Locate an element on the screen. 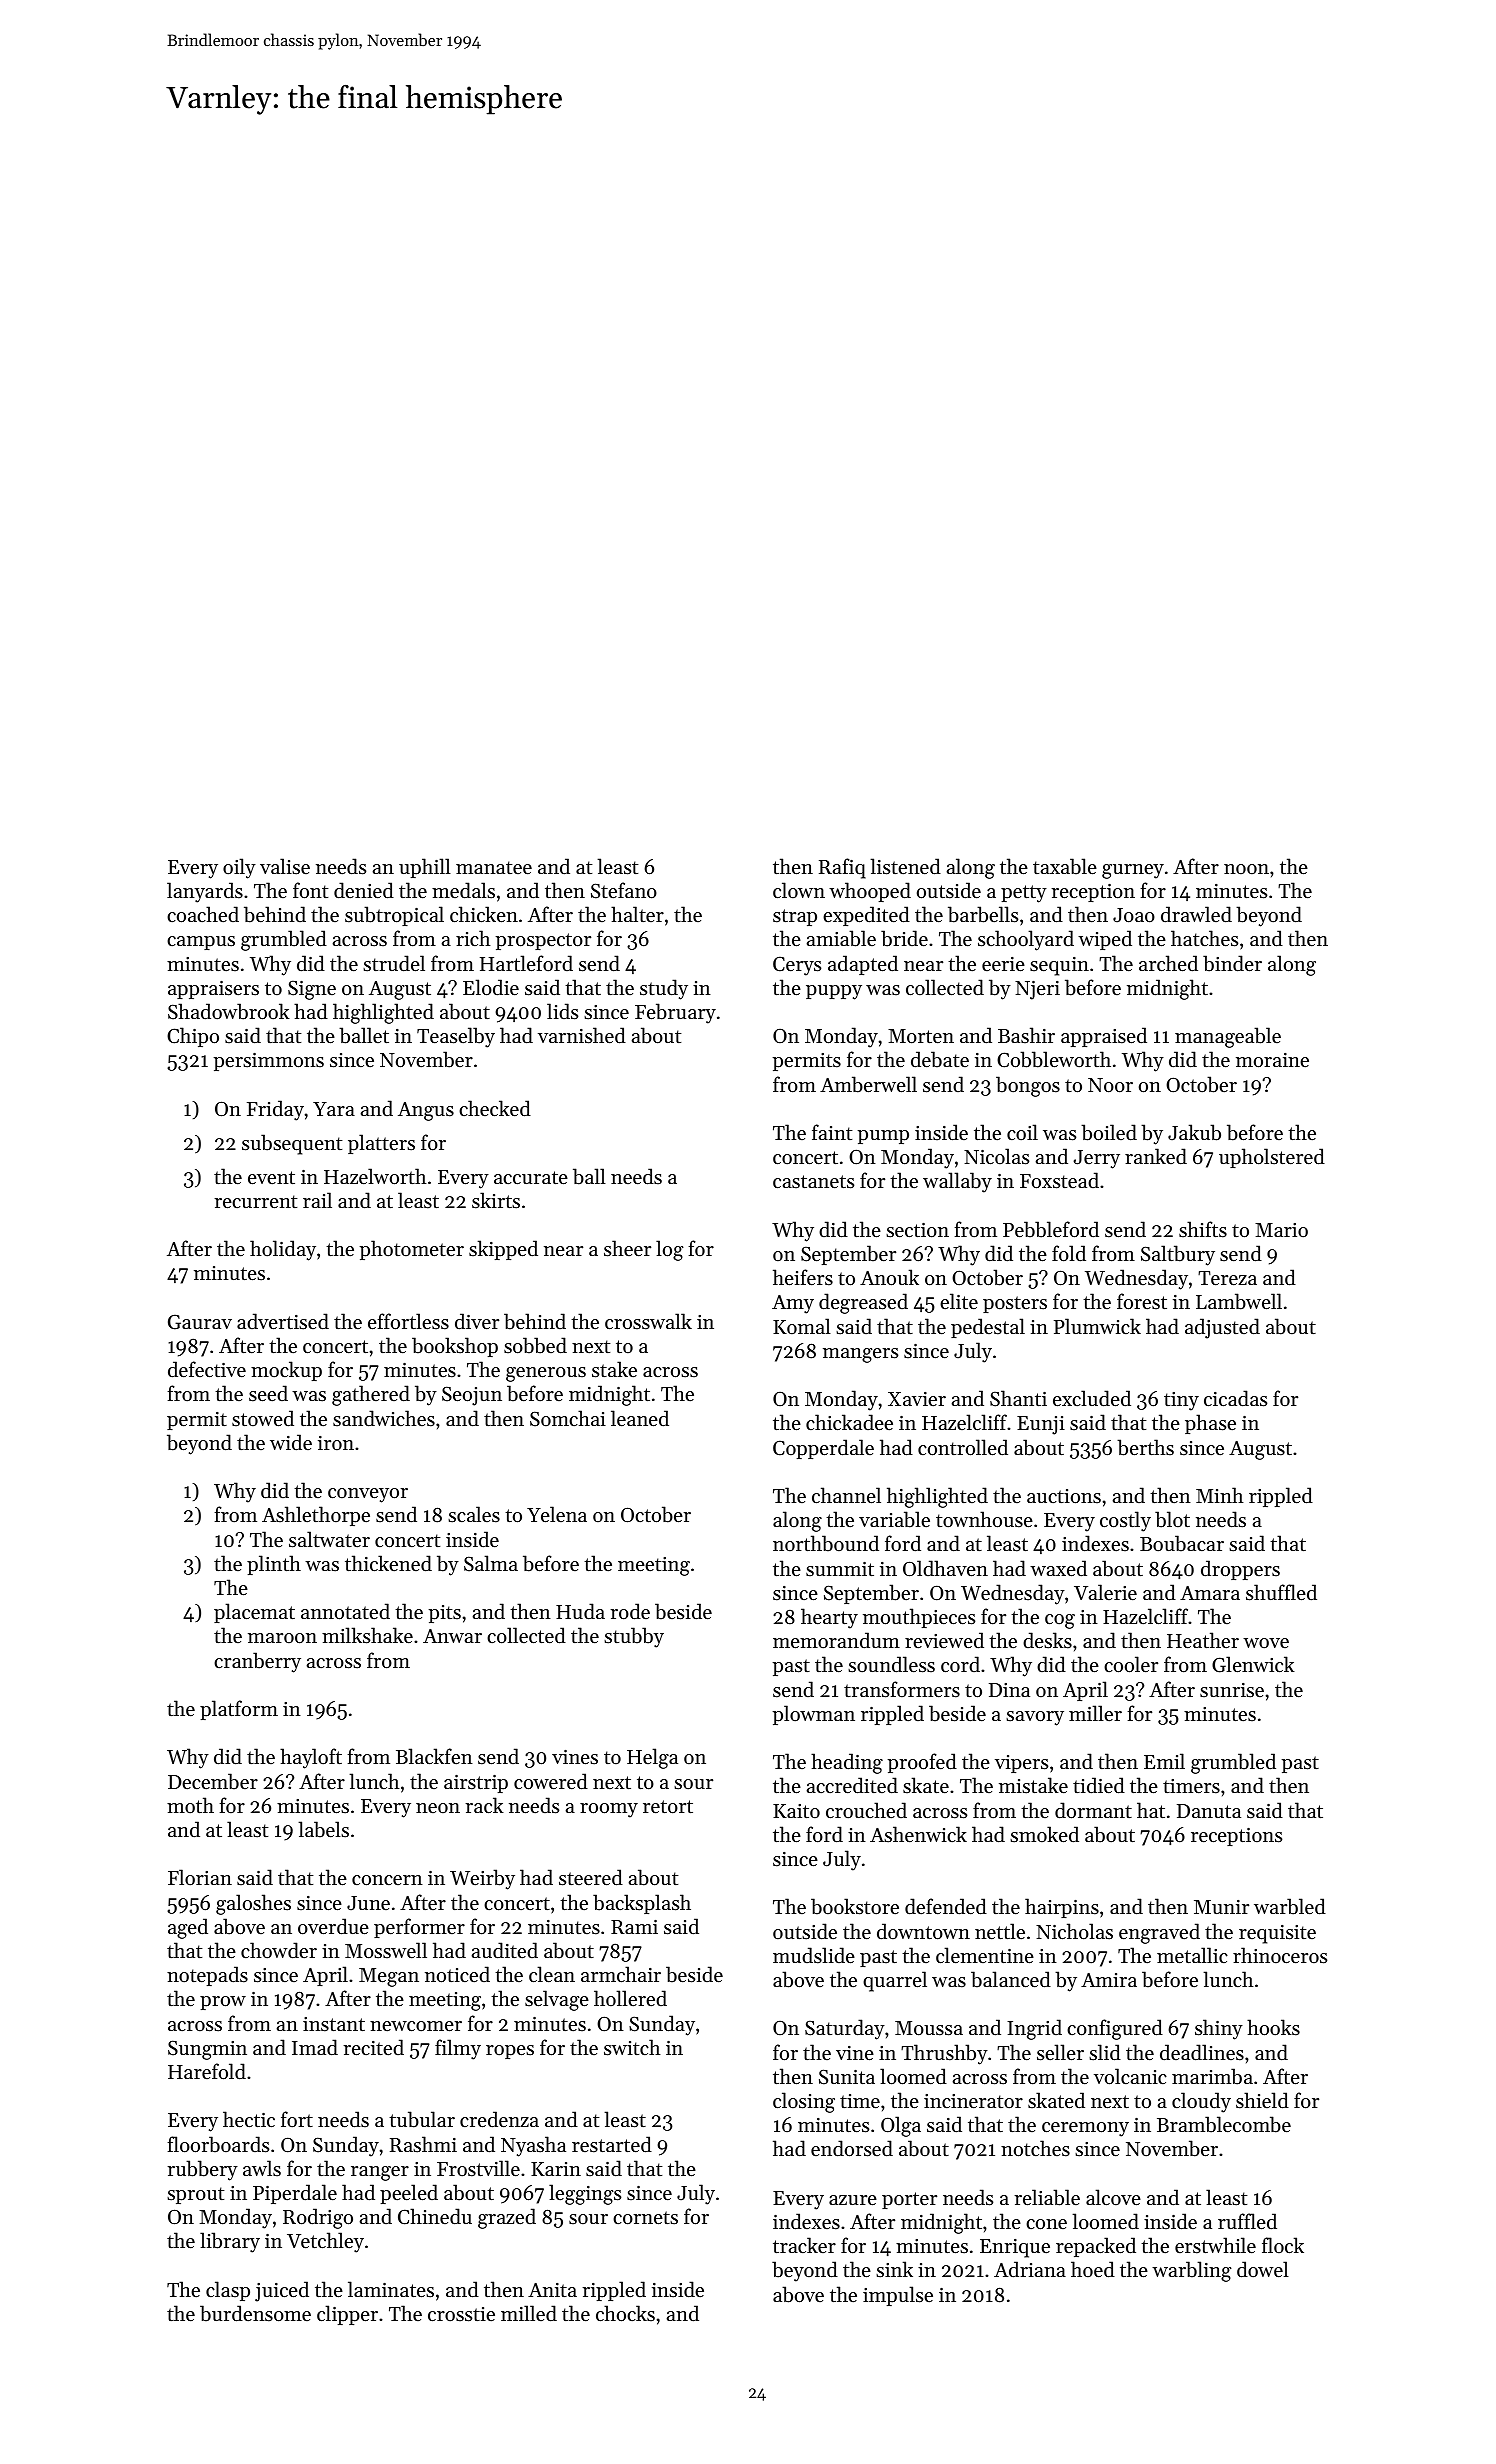  chocks is located at coordinates (625, 2313).
